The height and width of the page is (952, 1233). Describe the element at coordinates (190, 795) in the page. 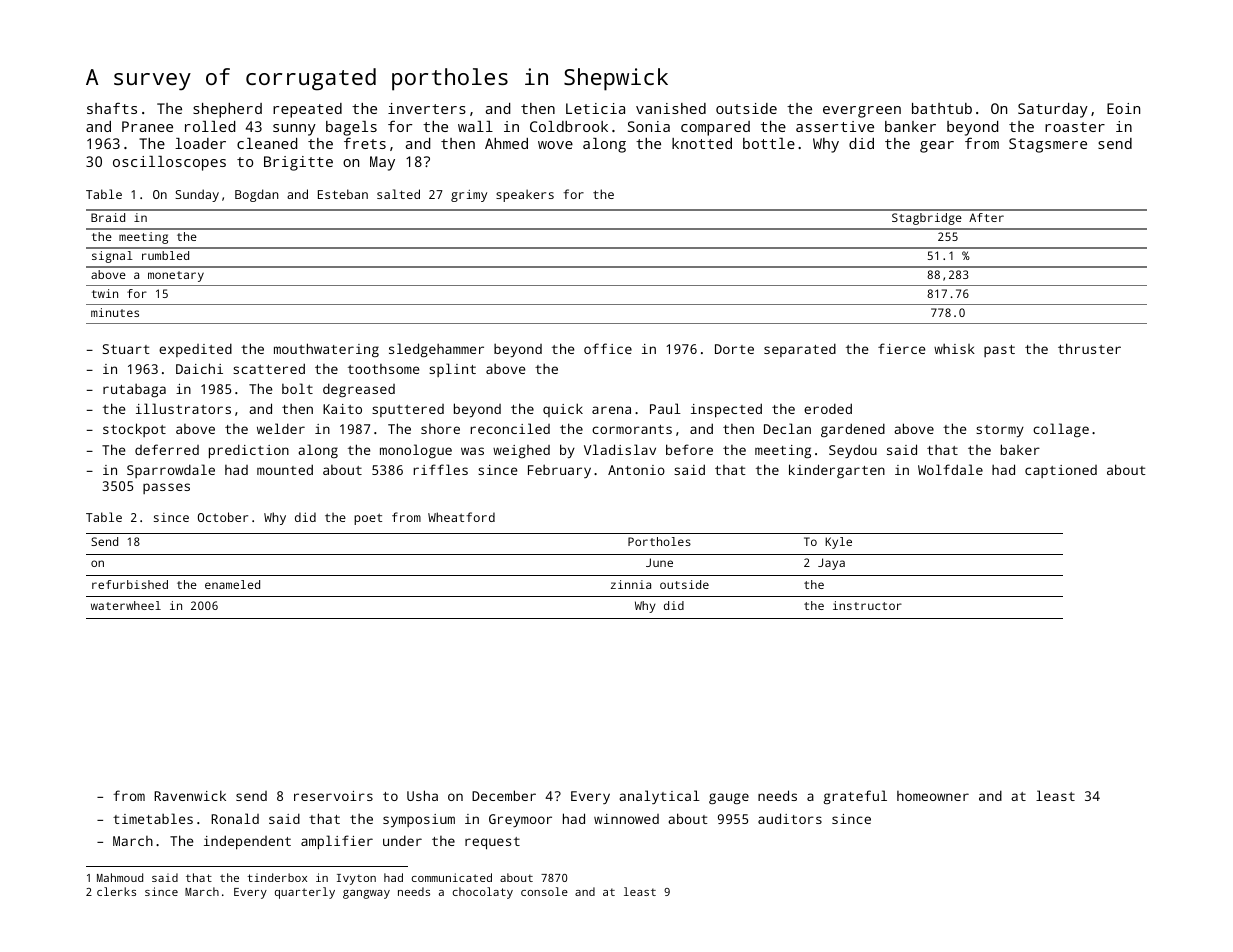

I see `Ravenwick` at that location.
